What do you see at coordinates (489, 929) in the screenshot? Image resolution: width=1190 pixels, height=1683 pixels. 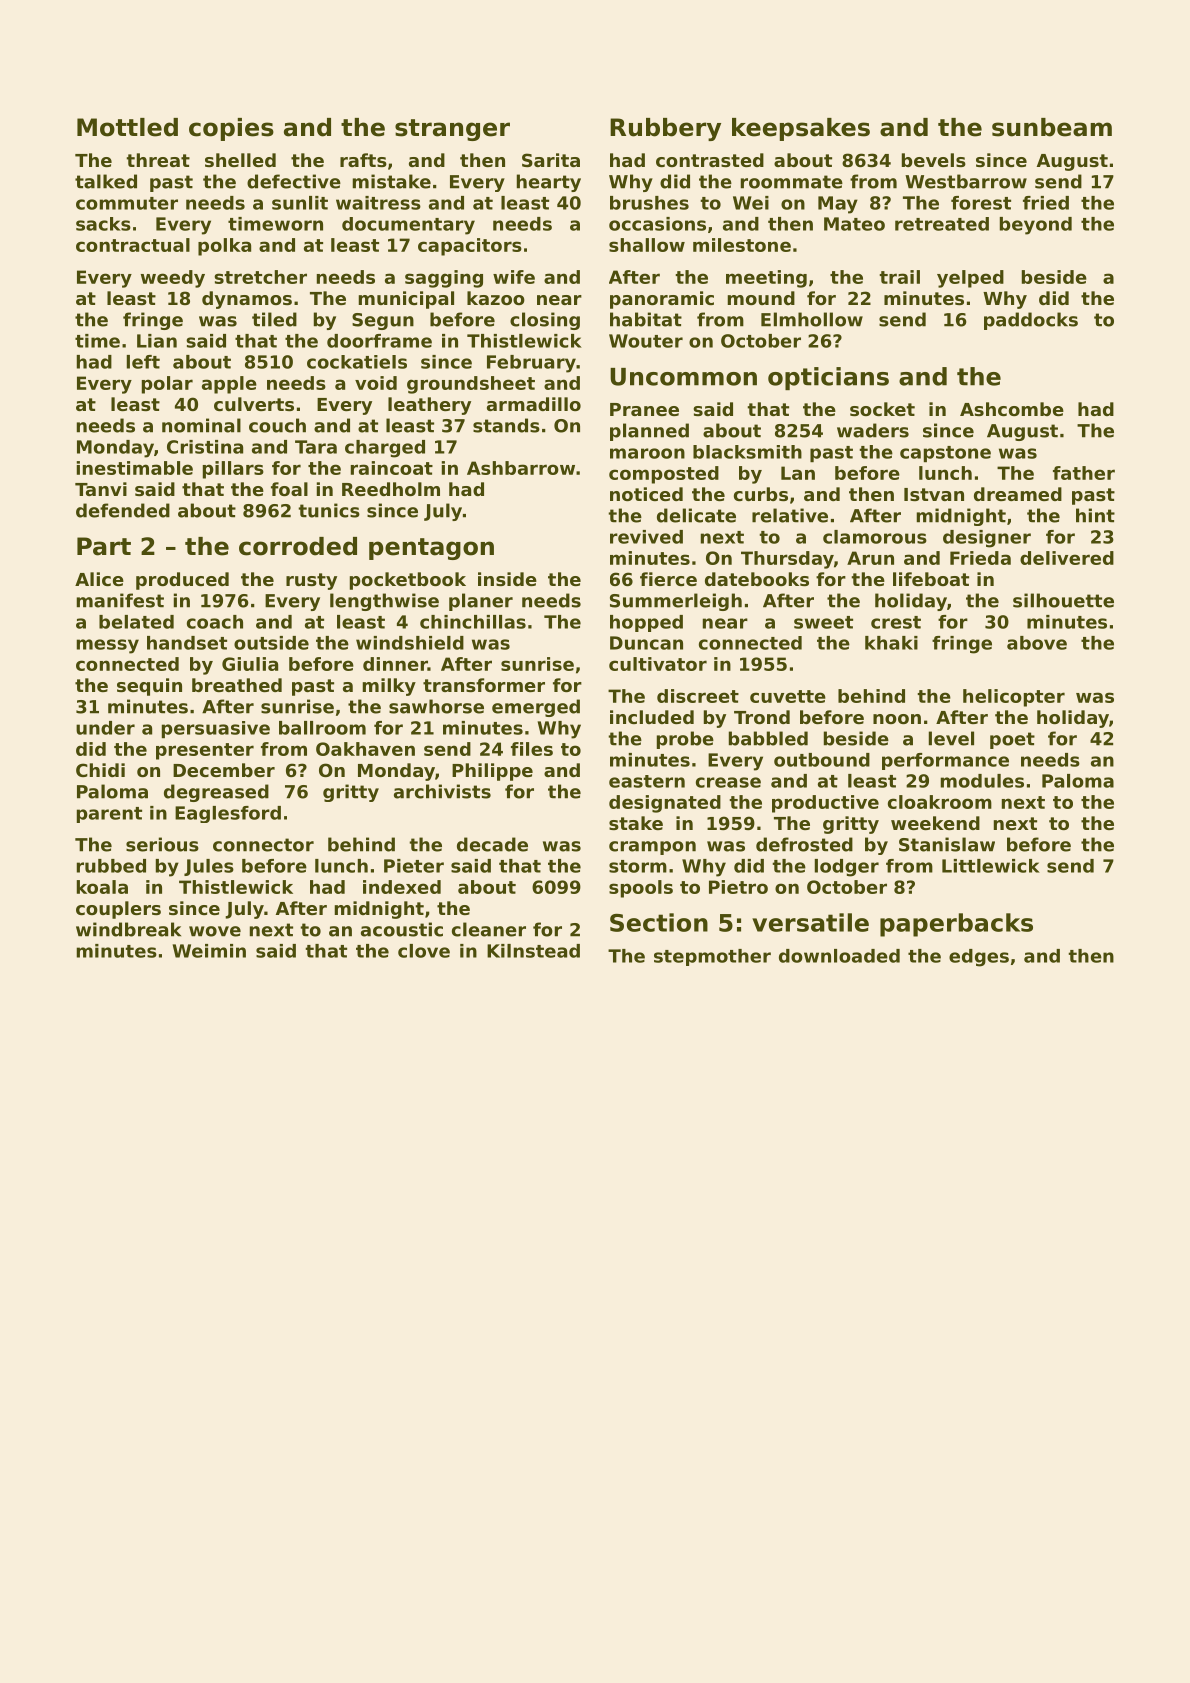 I see `cleaner` at bounding box center [489, 929].
